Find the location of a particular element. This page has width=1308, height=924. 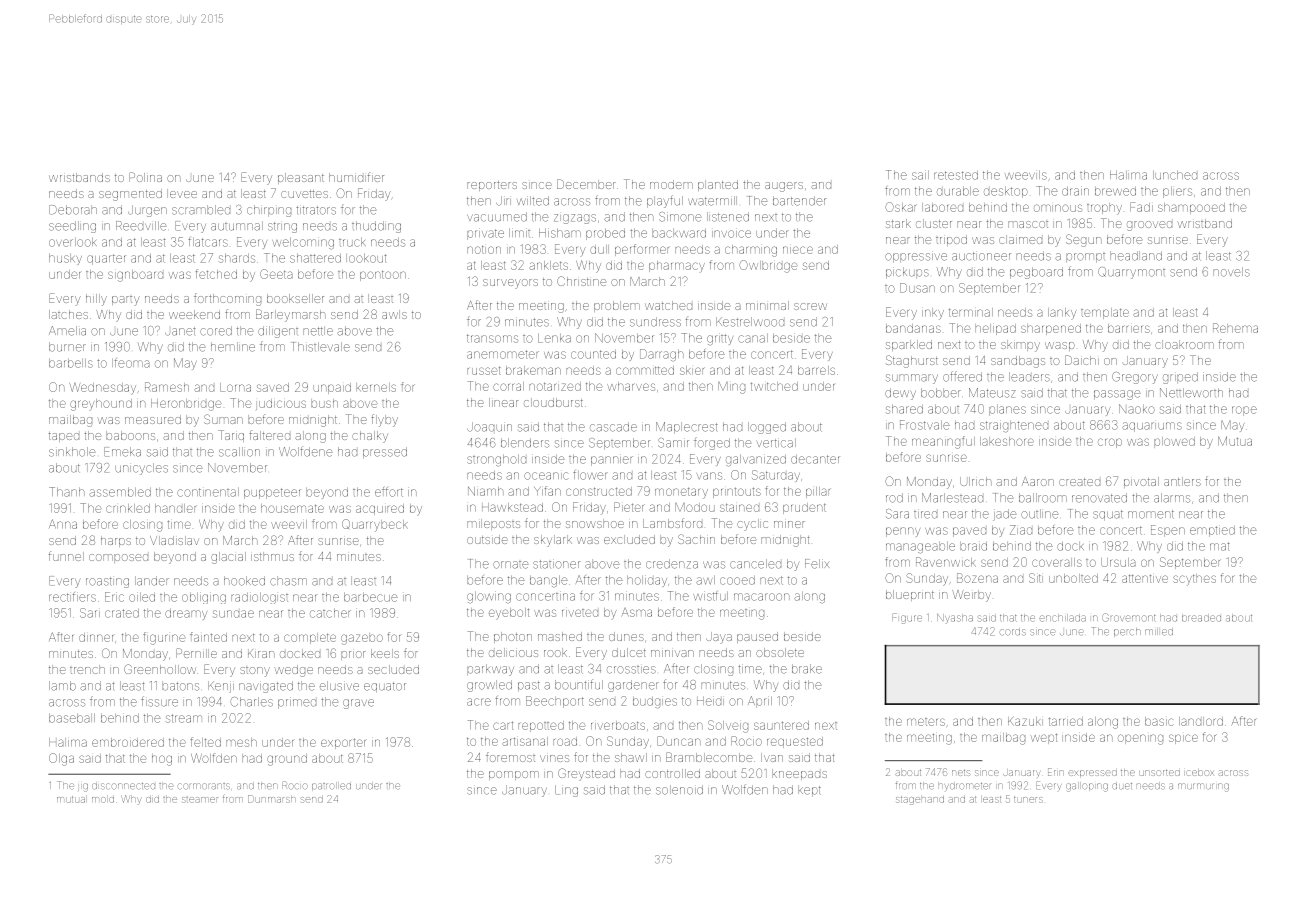

flower is located at coordinates (590, 475).
